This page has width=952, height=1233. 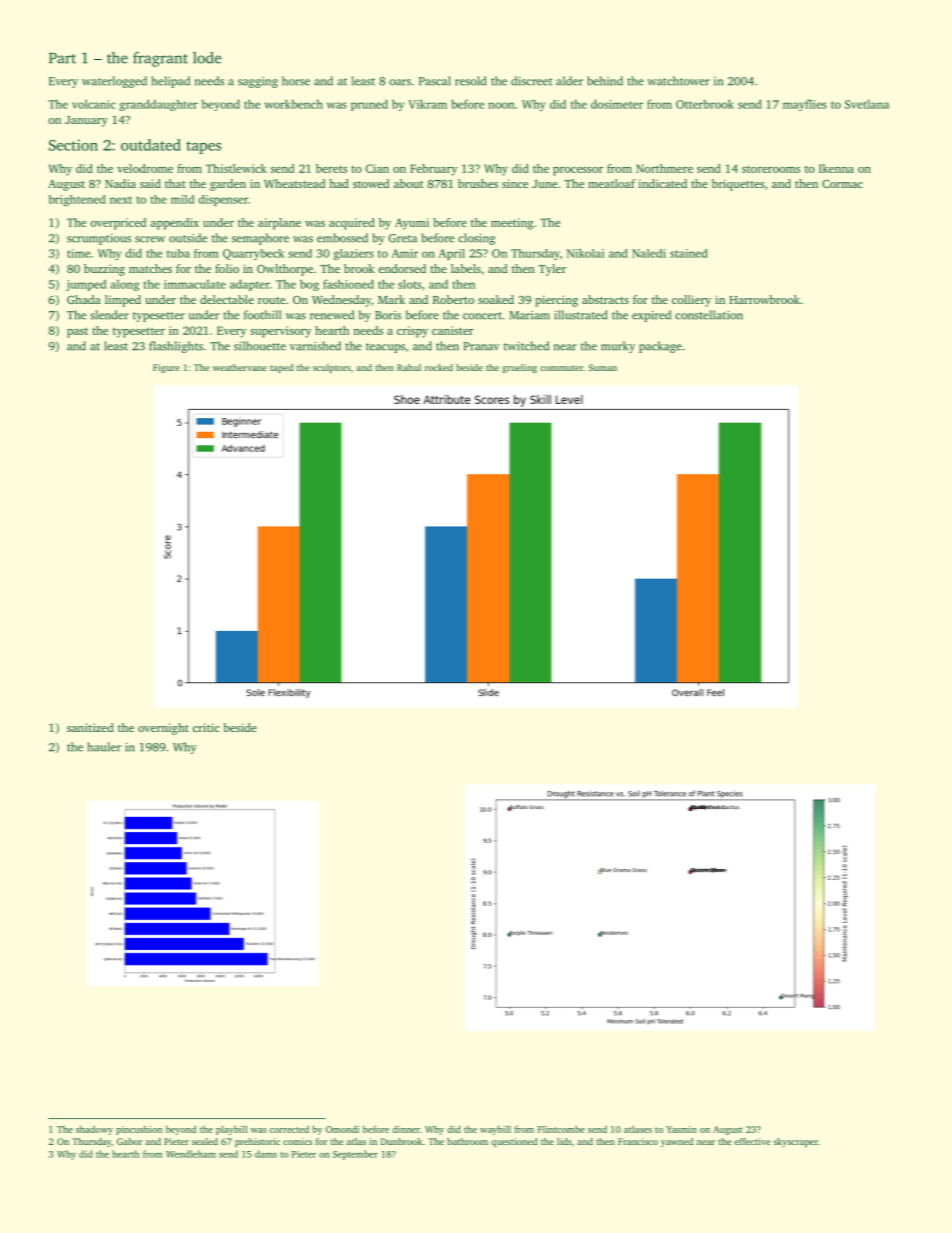 What do you see at coordinates (158, 105) in the page?
I see `granddaughter` at bounding box center [158, 105].
